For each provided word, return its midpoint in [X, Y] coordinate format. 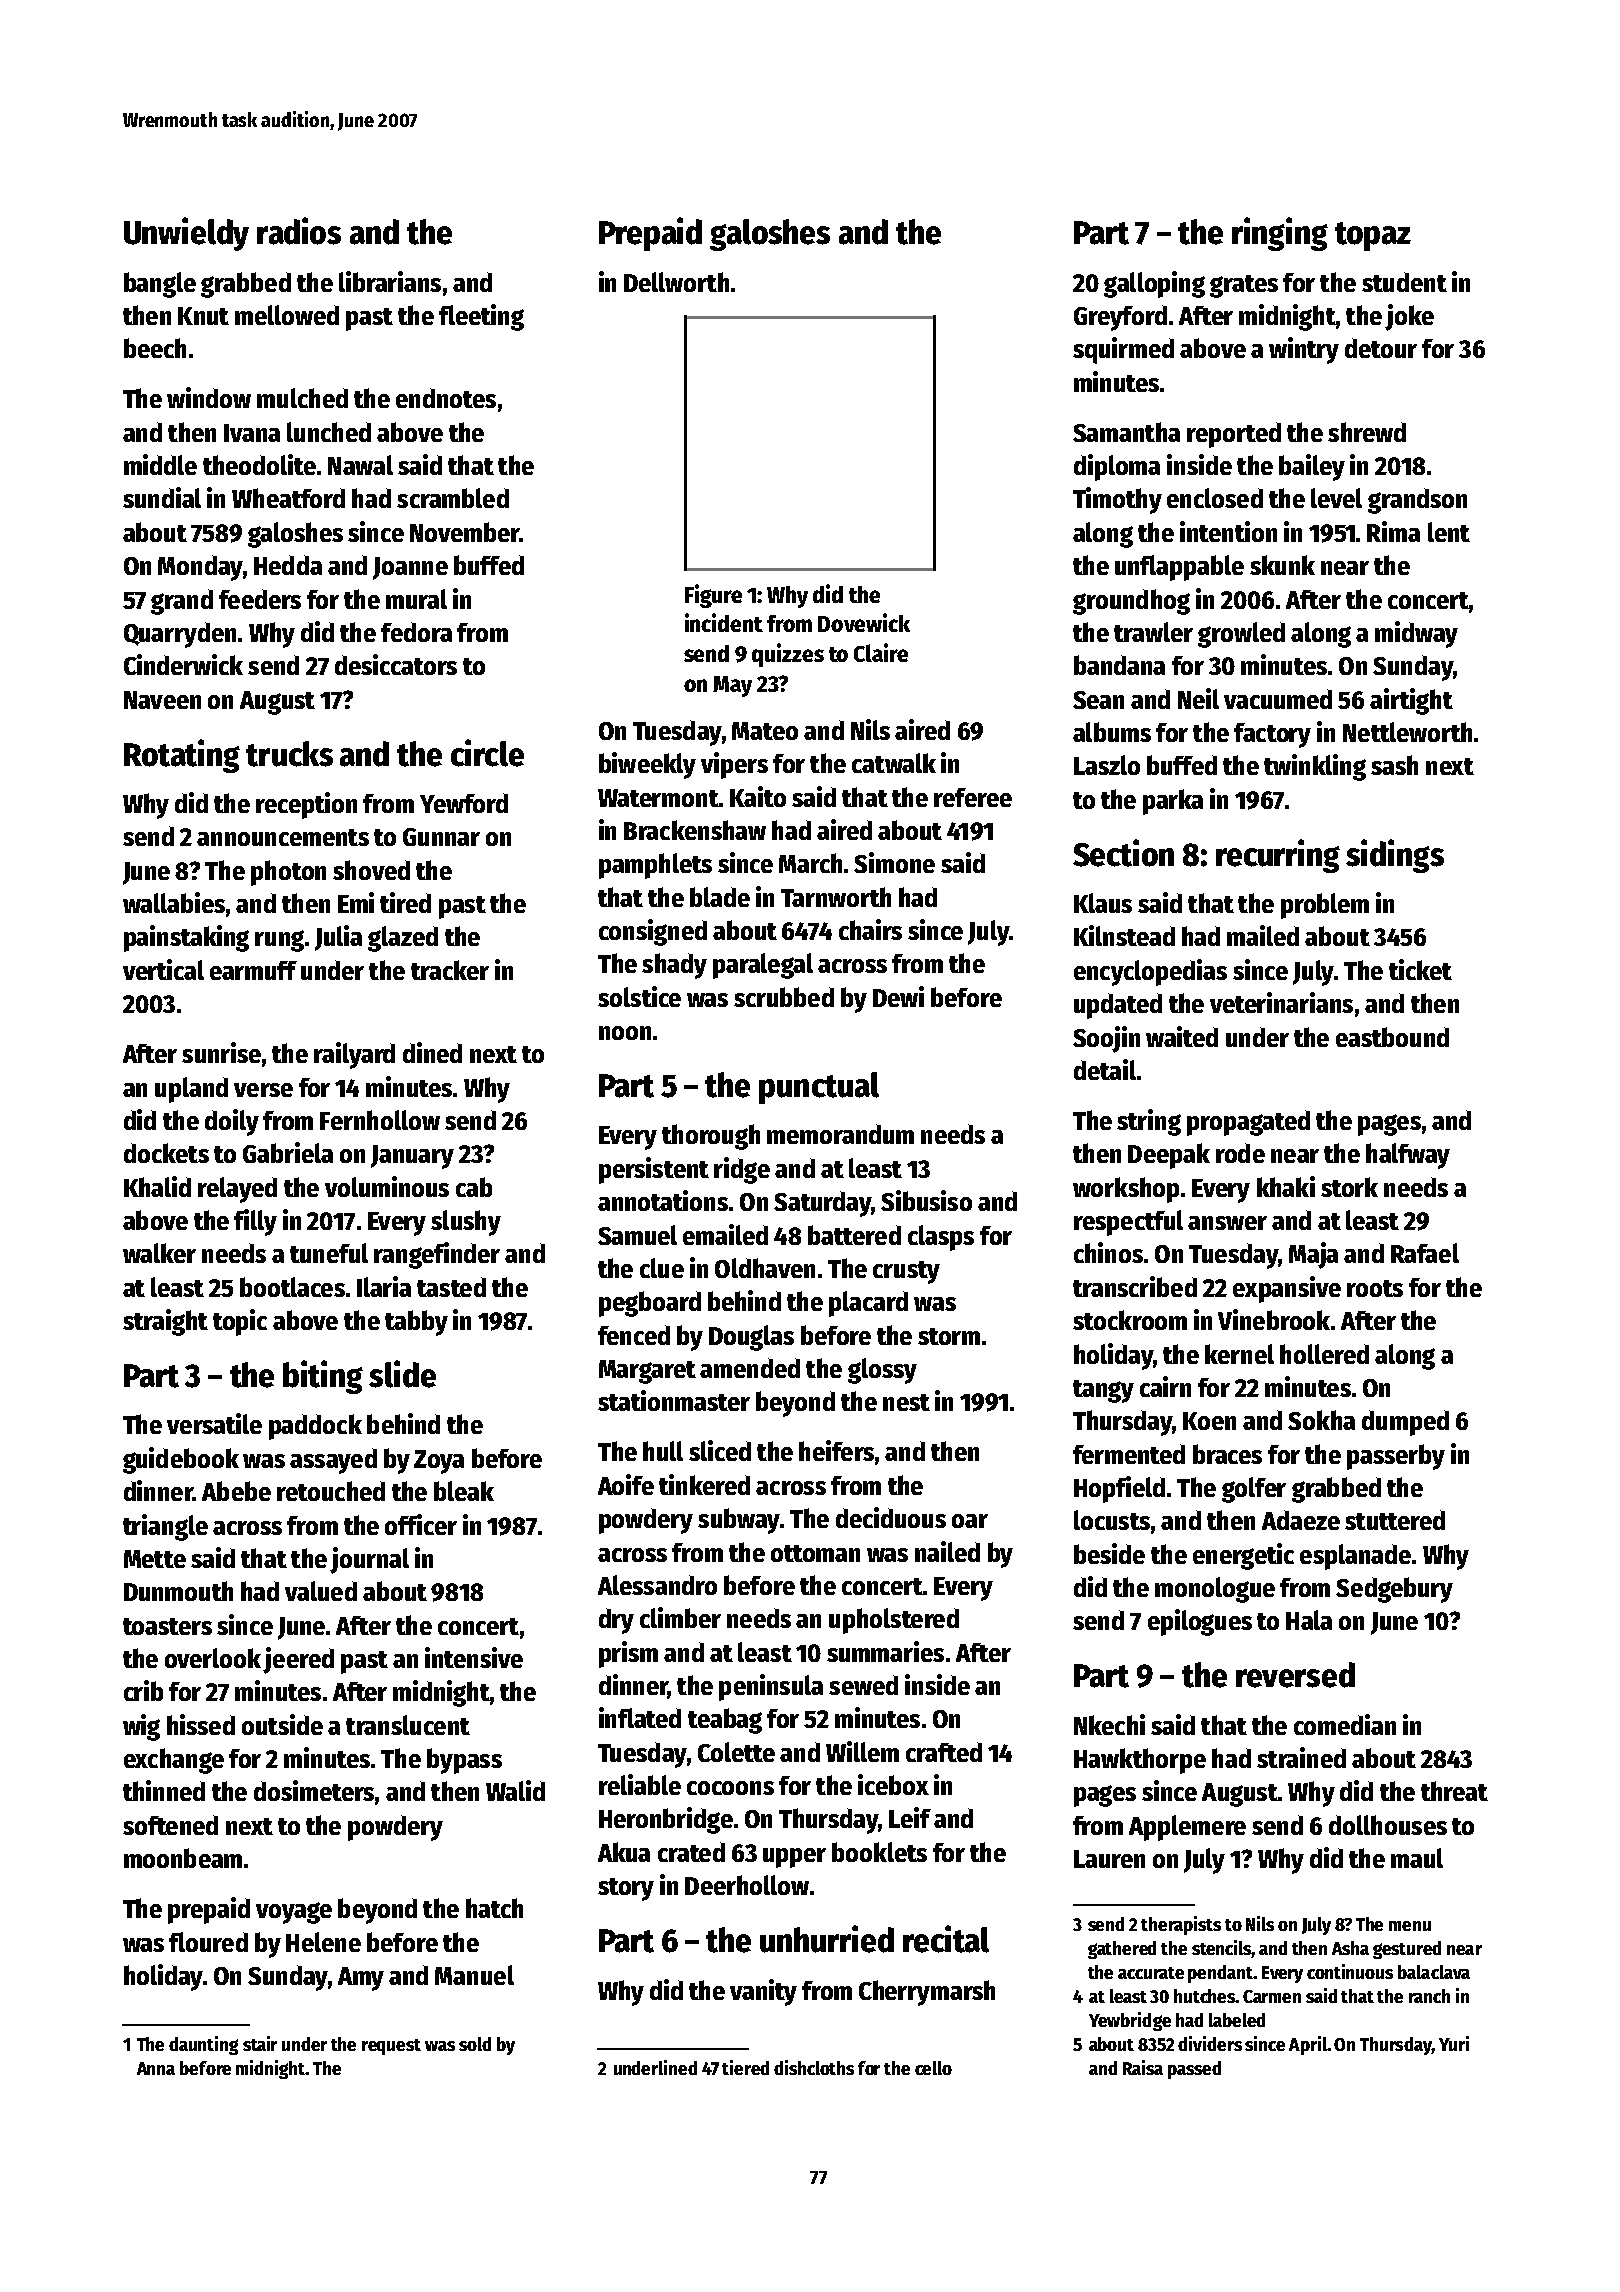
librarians [390, 281]
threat [1454, 1791]
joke [1409, 317]
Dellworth [676, 282]
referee [973, 797]
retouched [331, 1491]
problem [1325, 906]
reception [306, 805]
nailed [947, 1551]
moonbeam [183, 1858]
